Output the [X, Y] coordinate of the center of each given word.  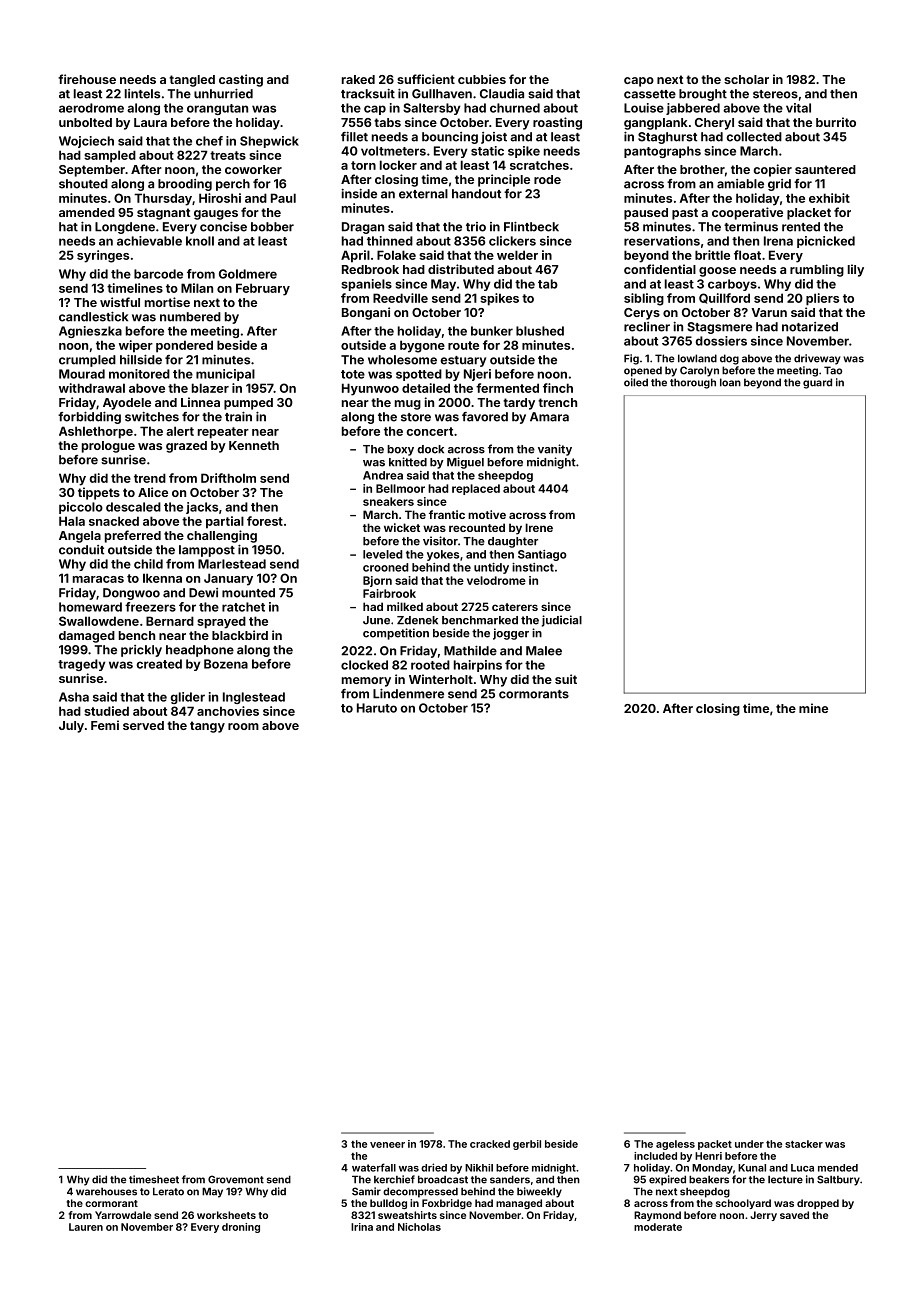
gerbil [527, 1145]
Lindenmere [408, 694]
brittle [712, 255]
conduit [81, 550]
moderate [658, 1227]
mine [813, 708]
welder [517, 255]
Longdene [125, 228]
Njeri [477, 375]
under [749, 1144]
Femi [105, 725]
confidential [660, 269]
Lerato [168, 1191]
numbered [190, 317]
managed [519, 1204]
